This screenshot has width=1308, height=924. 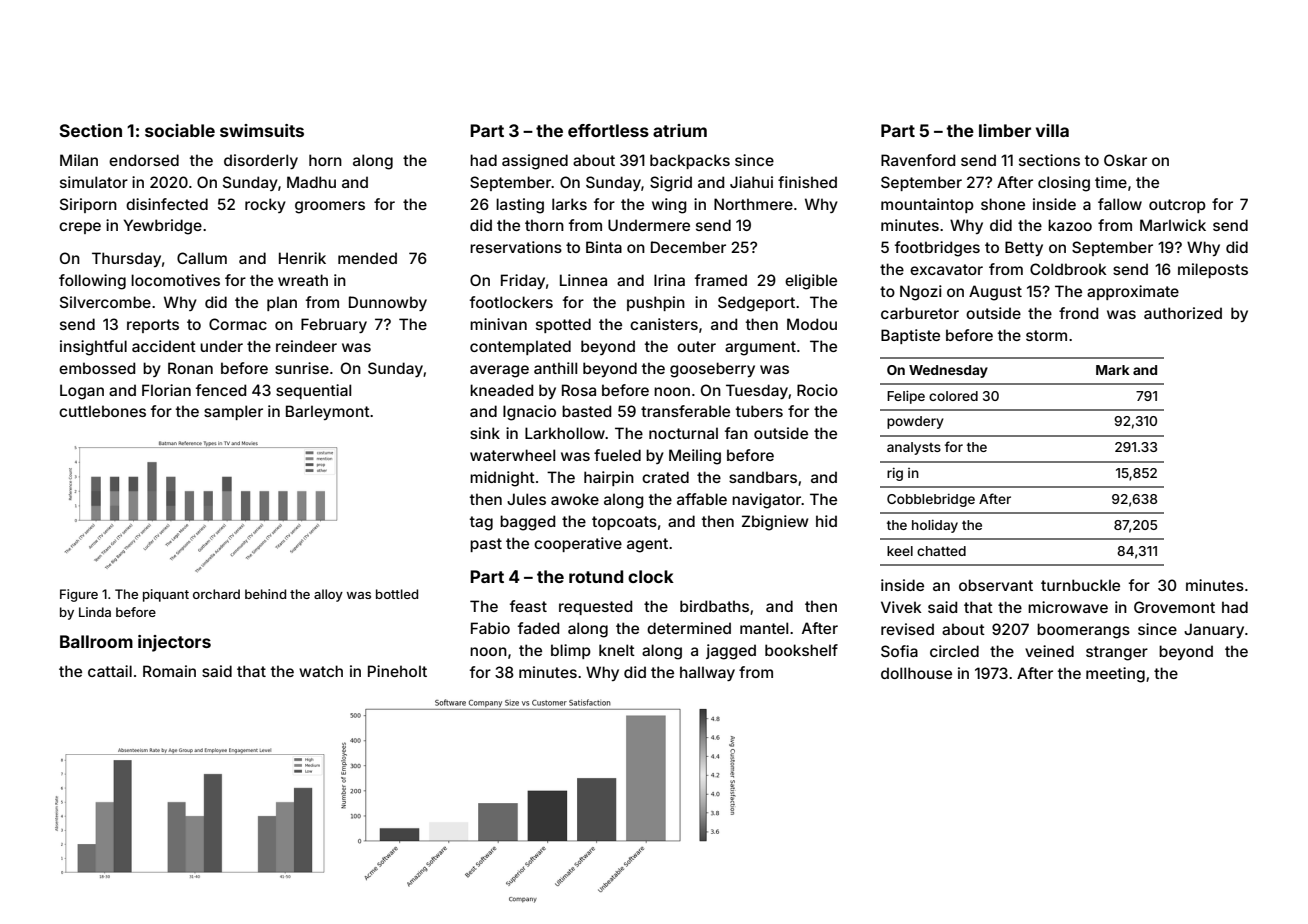 I want to click on hallway, so click(x=707, y=673).
